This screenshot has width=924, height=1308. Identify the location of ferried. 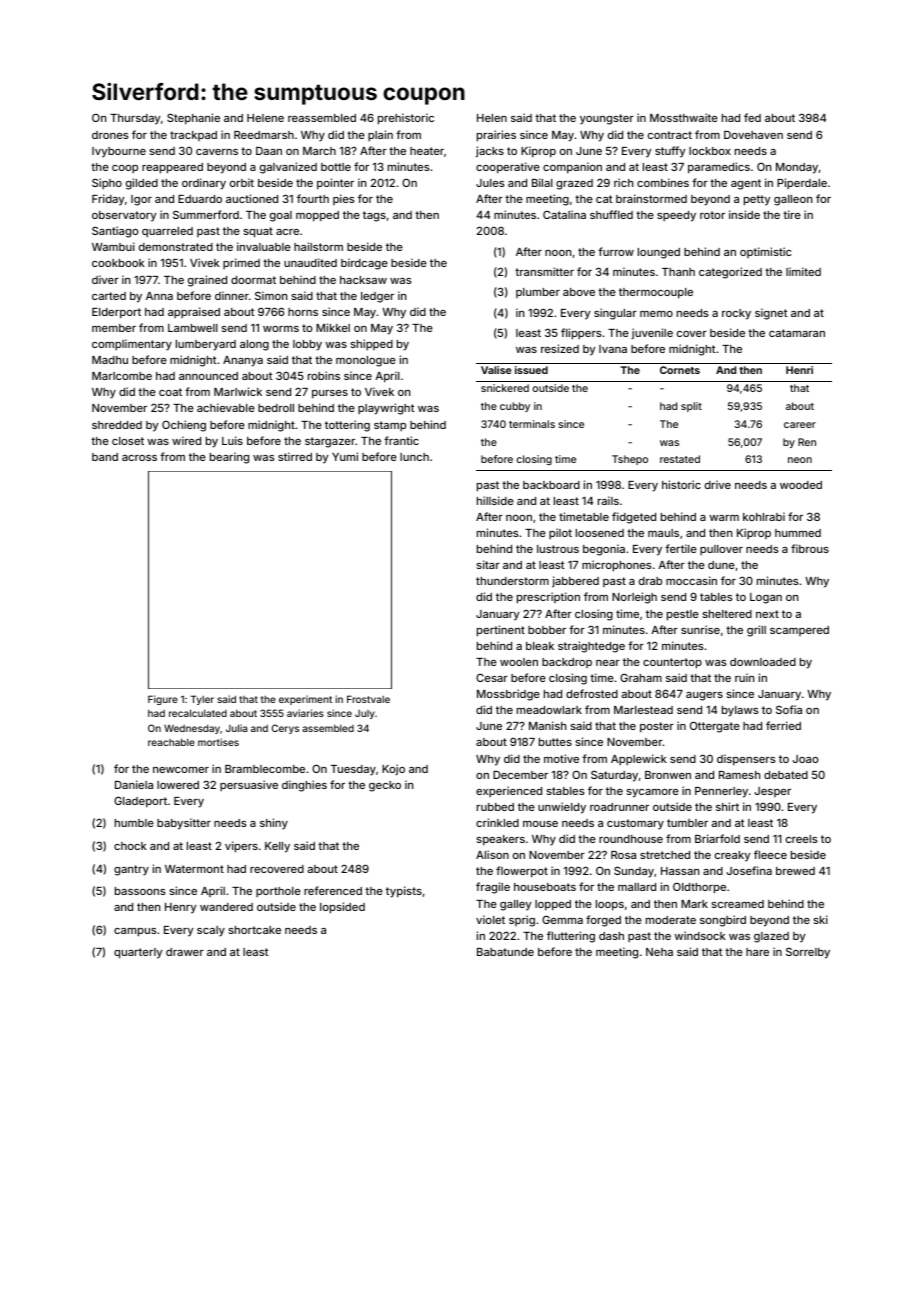
(783, 725).
